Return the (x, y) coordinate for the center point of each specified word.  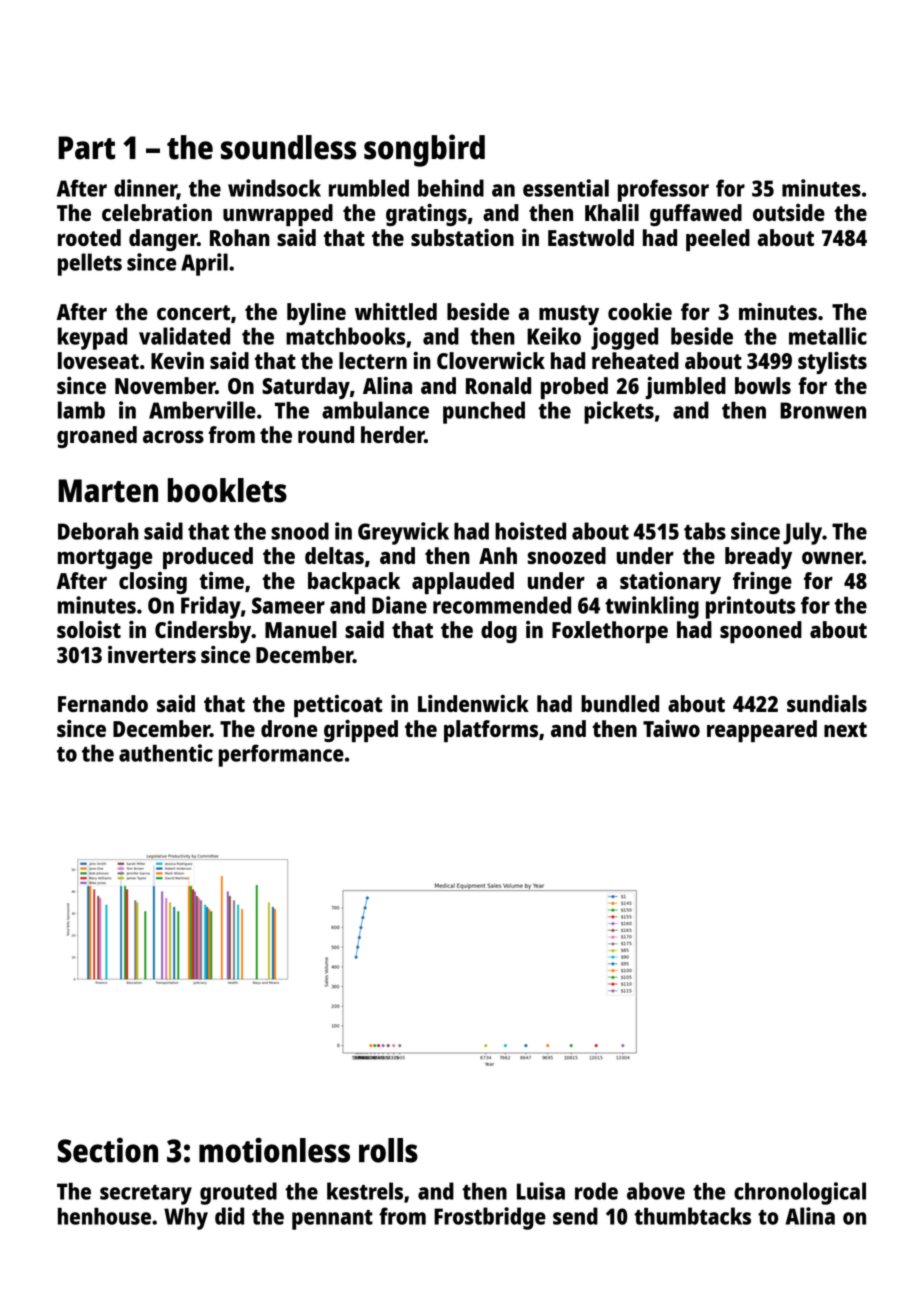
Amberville (202, 410)
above (656, 1191)
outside (789, 212)
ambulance (375, 410)
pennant (332, 1220)
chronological (800, 1193)
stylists (832, 363)
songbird (424, 150)
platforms (491, 731)
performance (281, 755)
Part (86, 148)
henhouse (104, 1216)
